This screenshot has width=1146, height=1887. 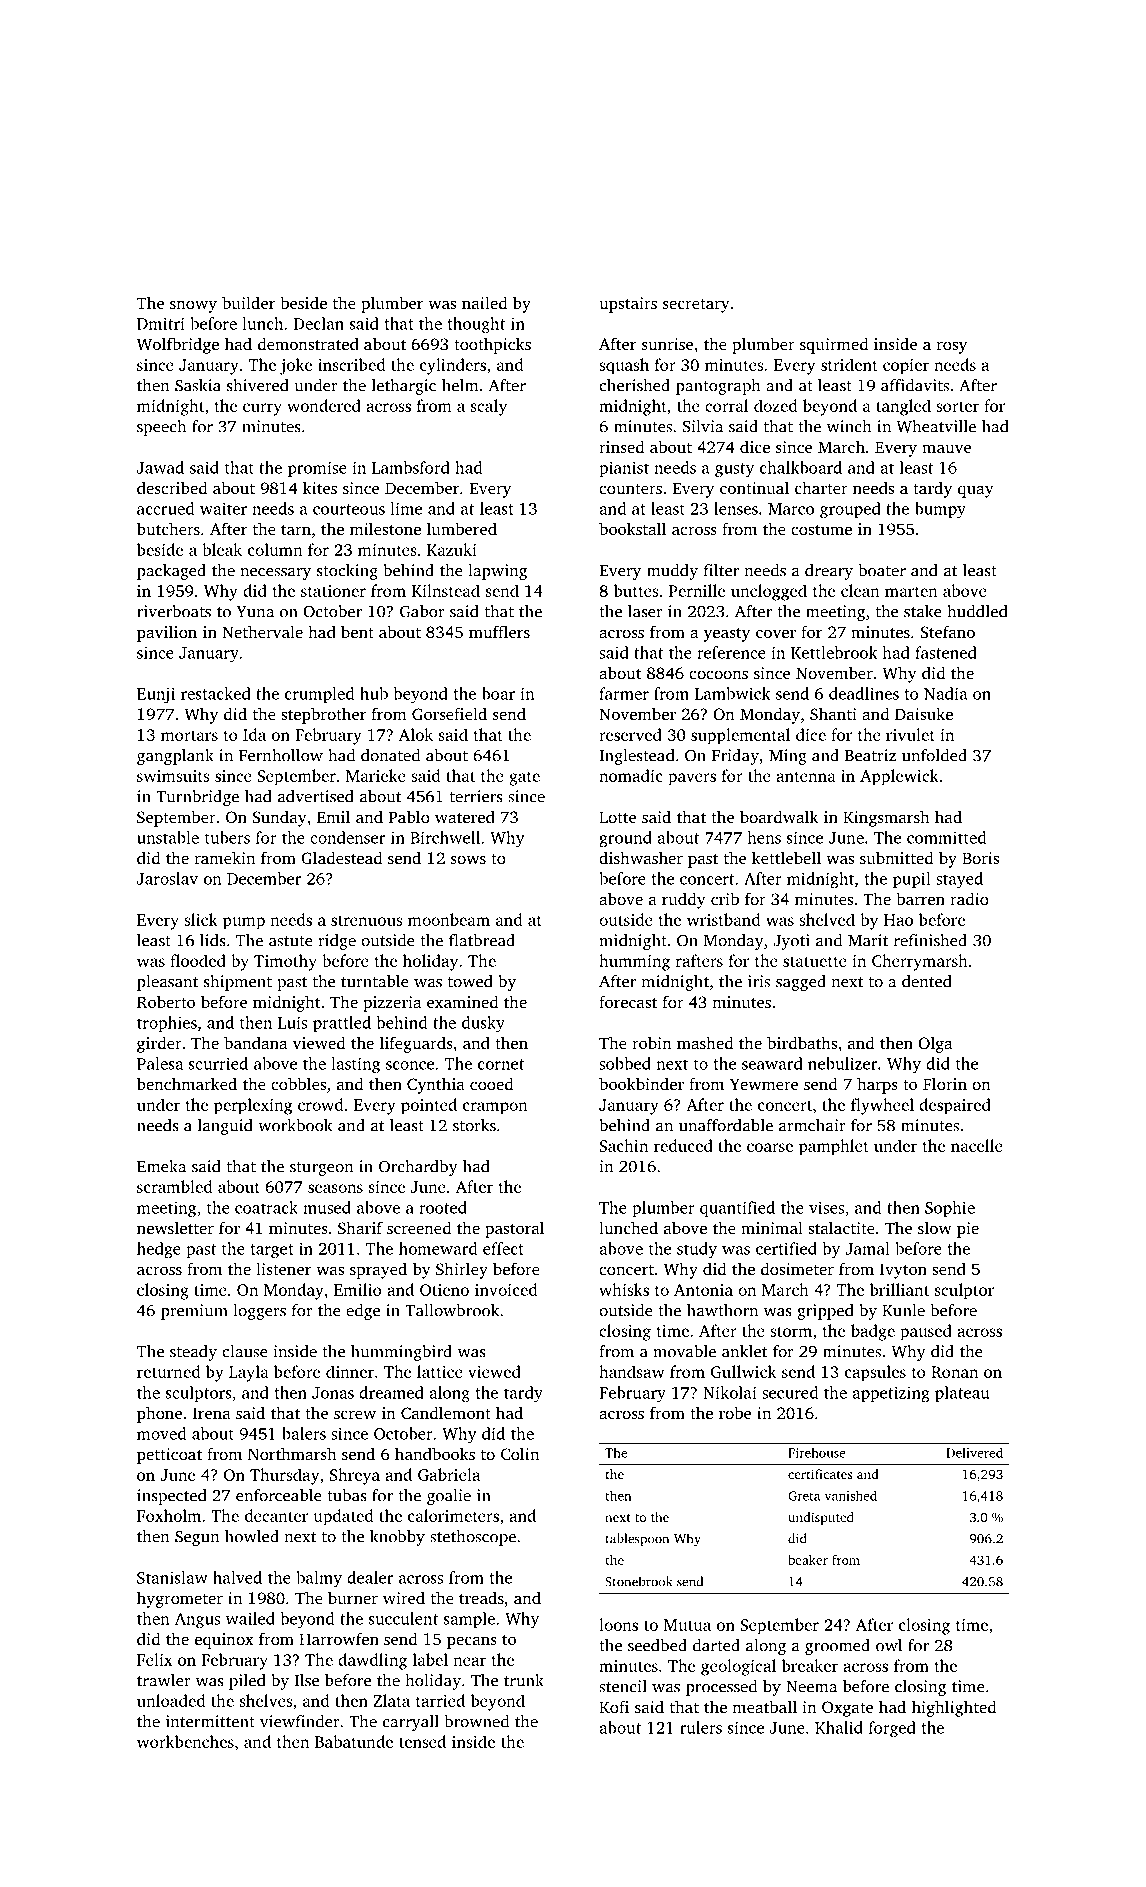 What do you see at coordinates (886, 818) in the screenshot?
I see `Kingsmarsh` at bounding box center [886, 818].
